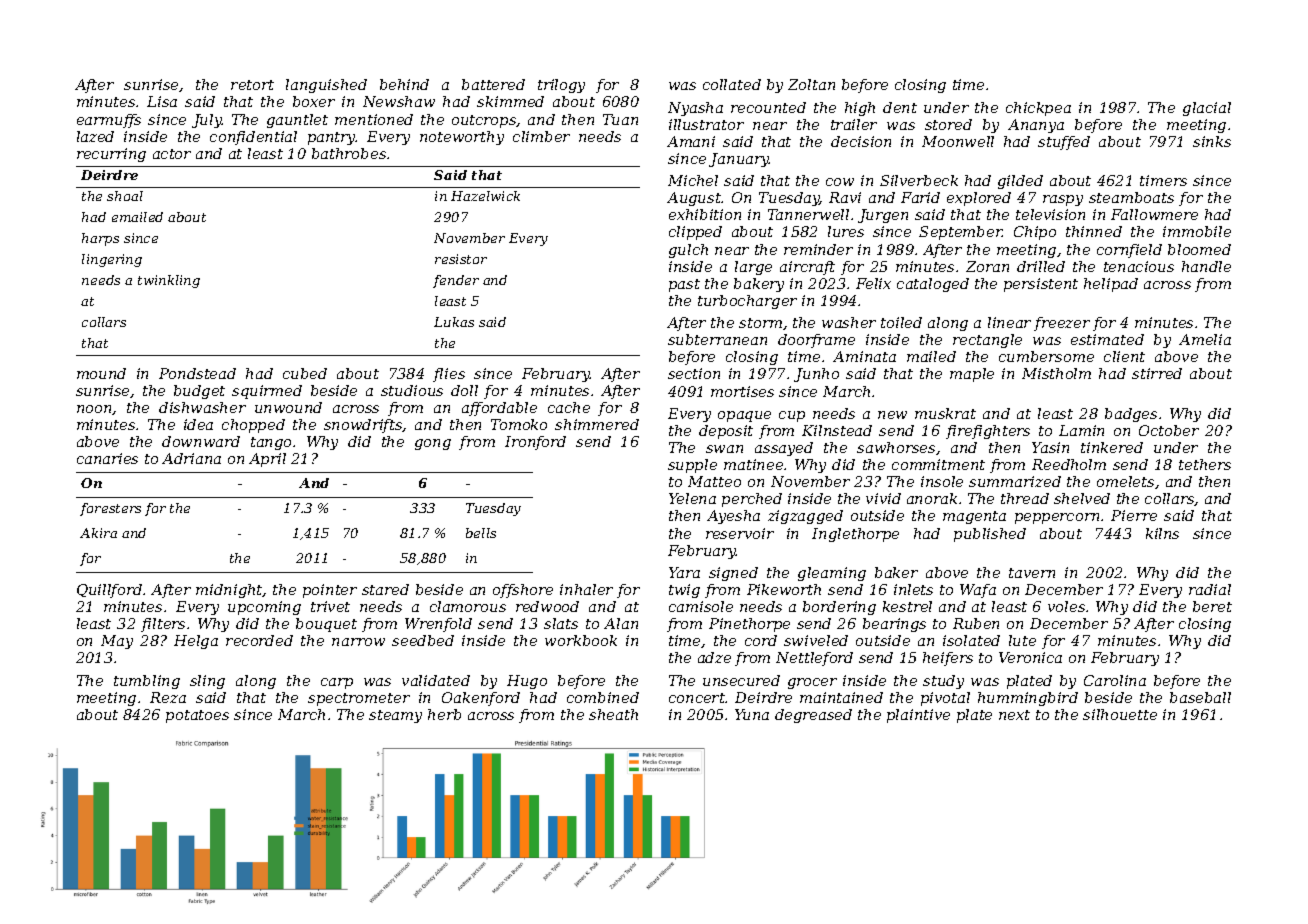 Image resolution: width=1308 pixels, height=924 pixels. Describe the element at coordinates (485, 196) in the screenshot. I see `Hazelwick` at that location.
